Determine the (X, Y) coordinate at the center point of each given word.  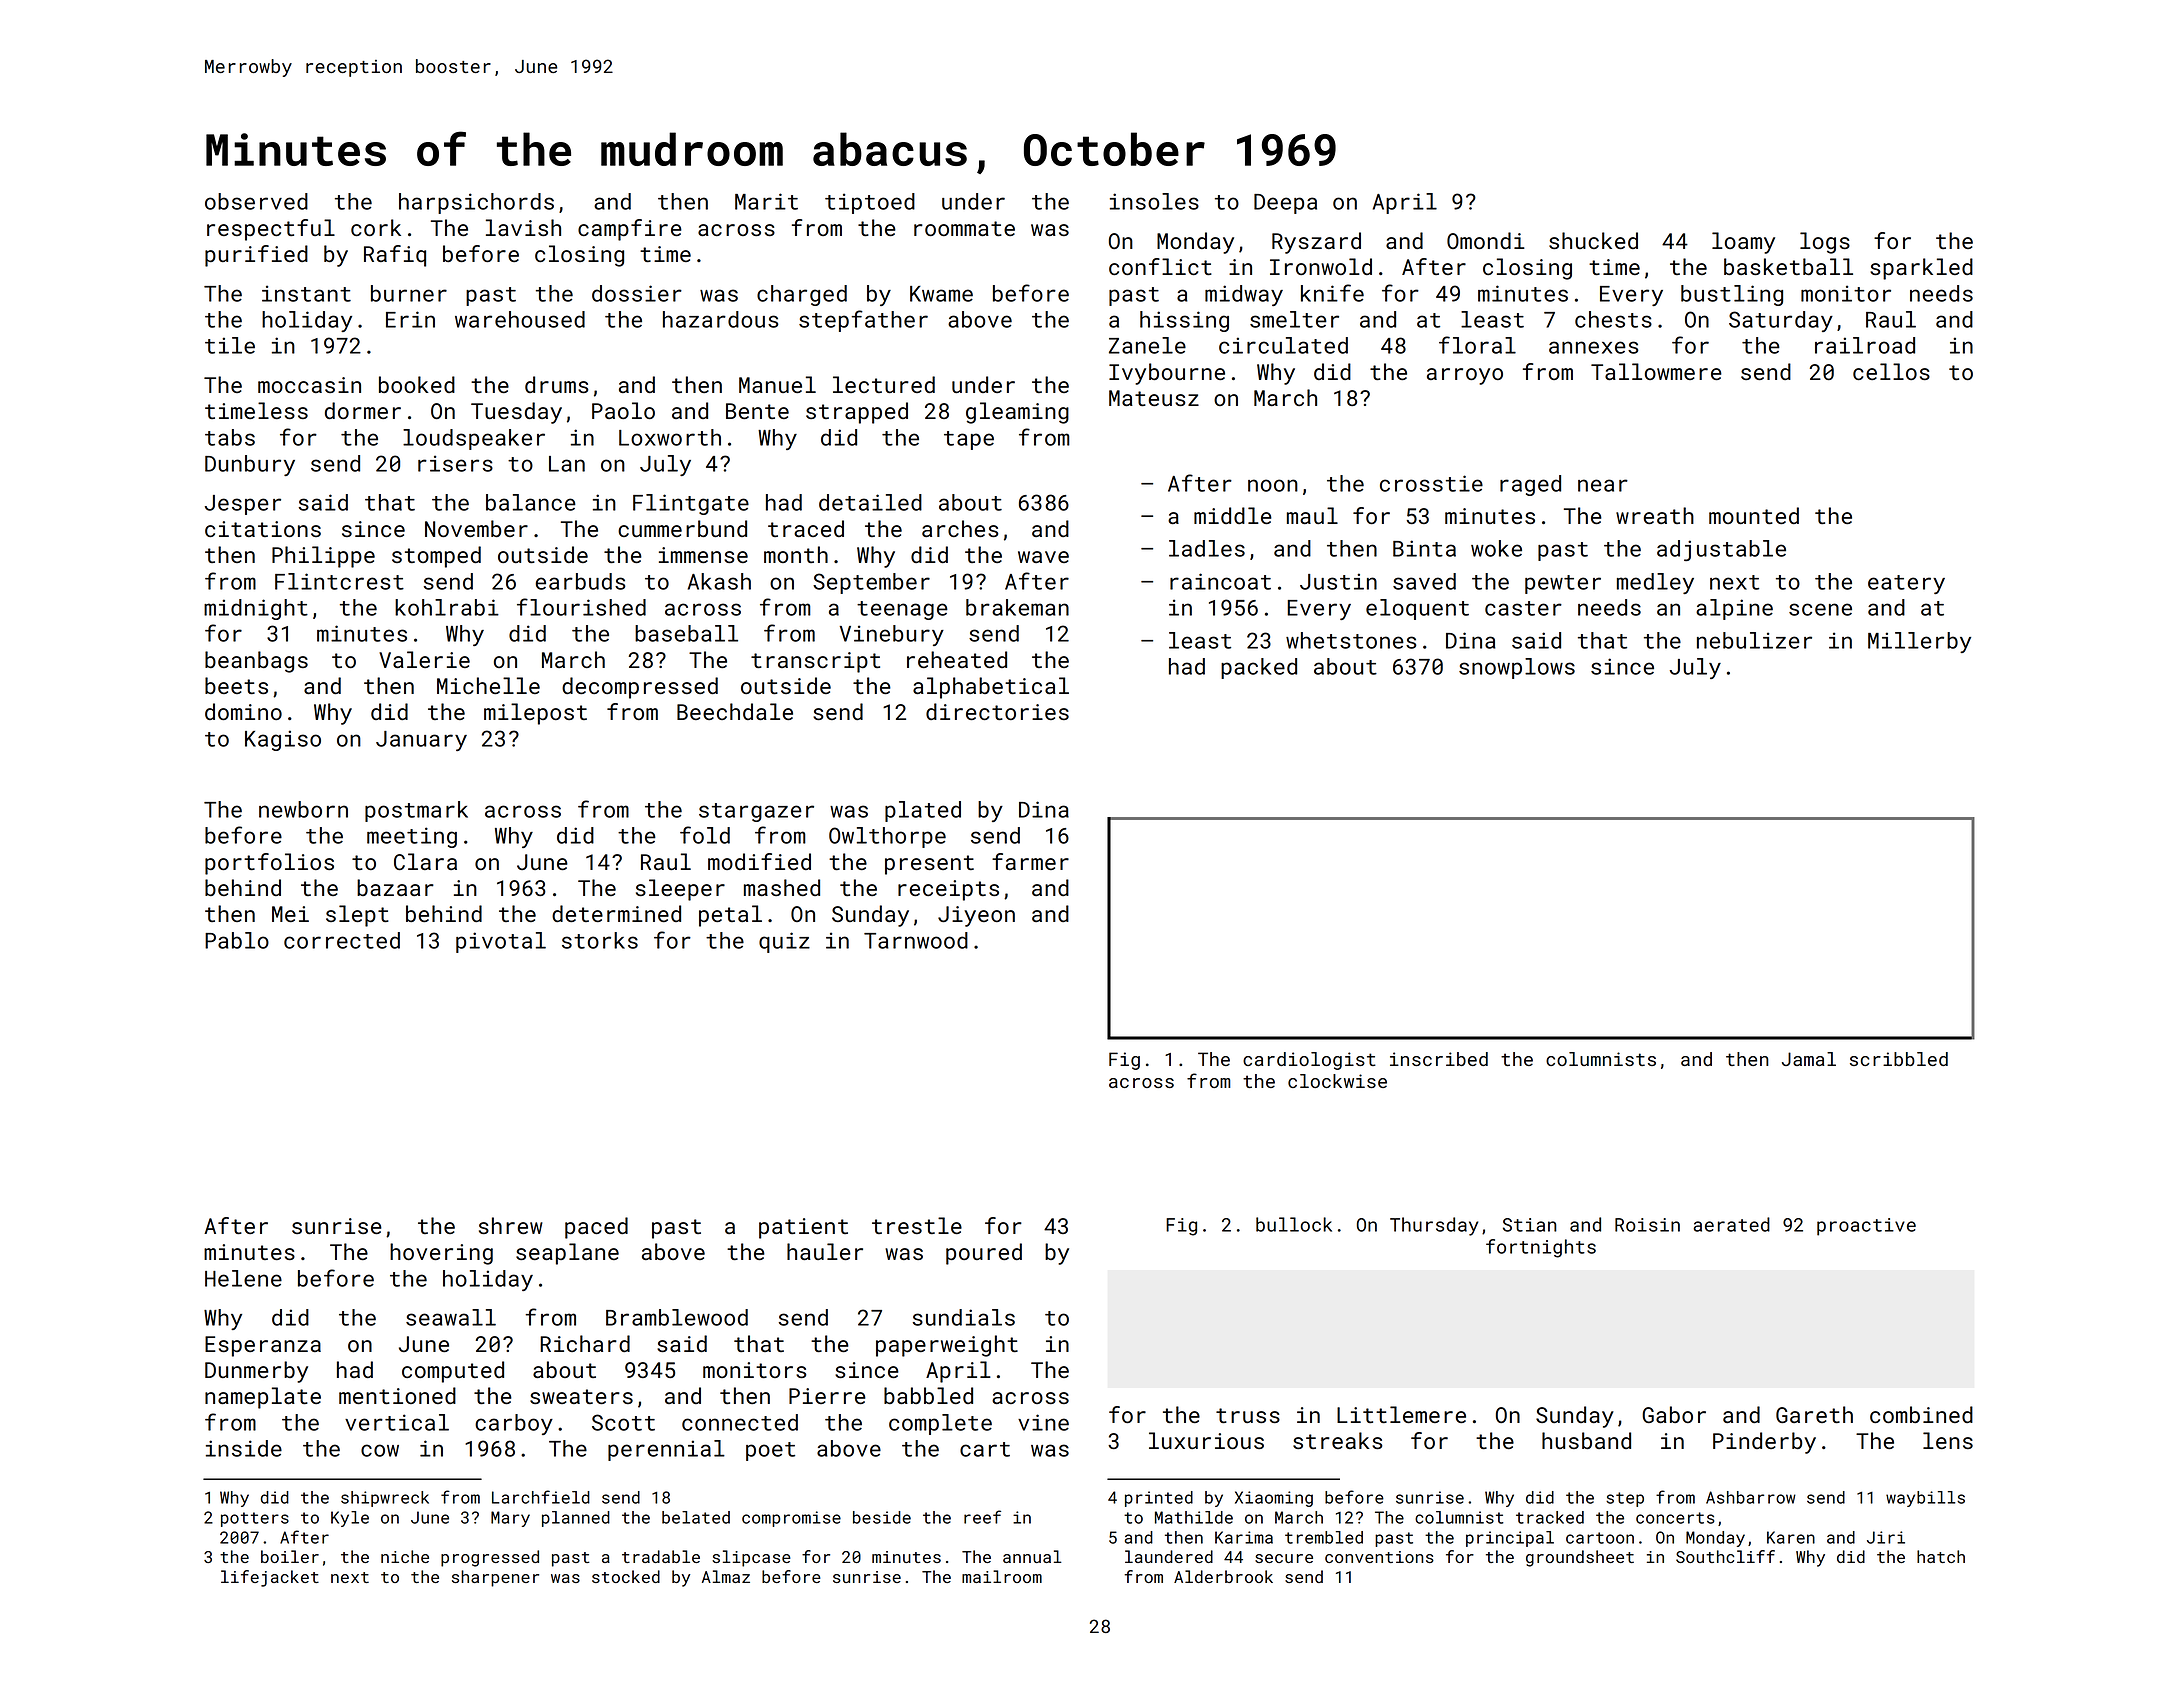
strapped (857, 413)
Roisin (1647, 1225)
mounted (1754, 515)
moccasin (309, 385)
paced (596, 1228)
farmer (1030, 861)
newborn (303, 809)
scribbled (1899, 1059)
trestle (917, 1225)
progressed (490, 1558)
